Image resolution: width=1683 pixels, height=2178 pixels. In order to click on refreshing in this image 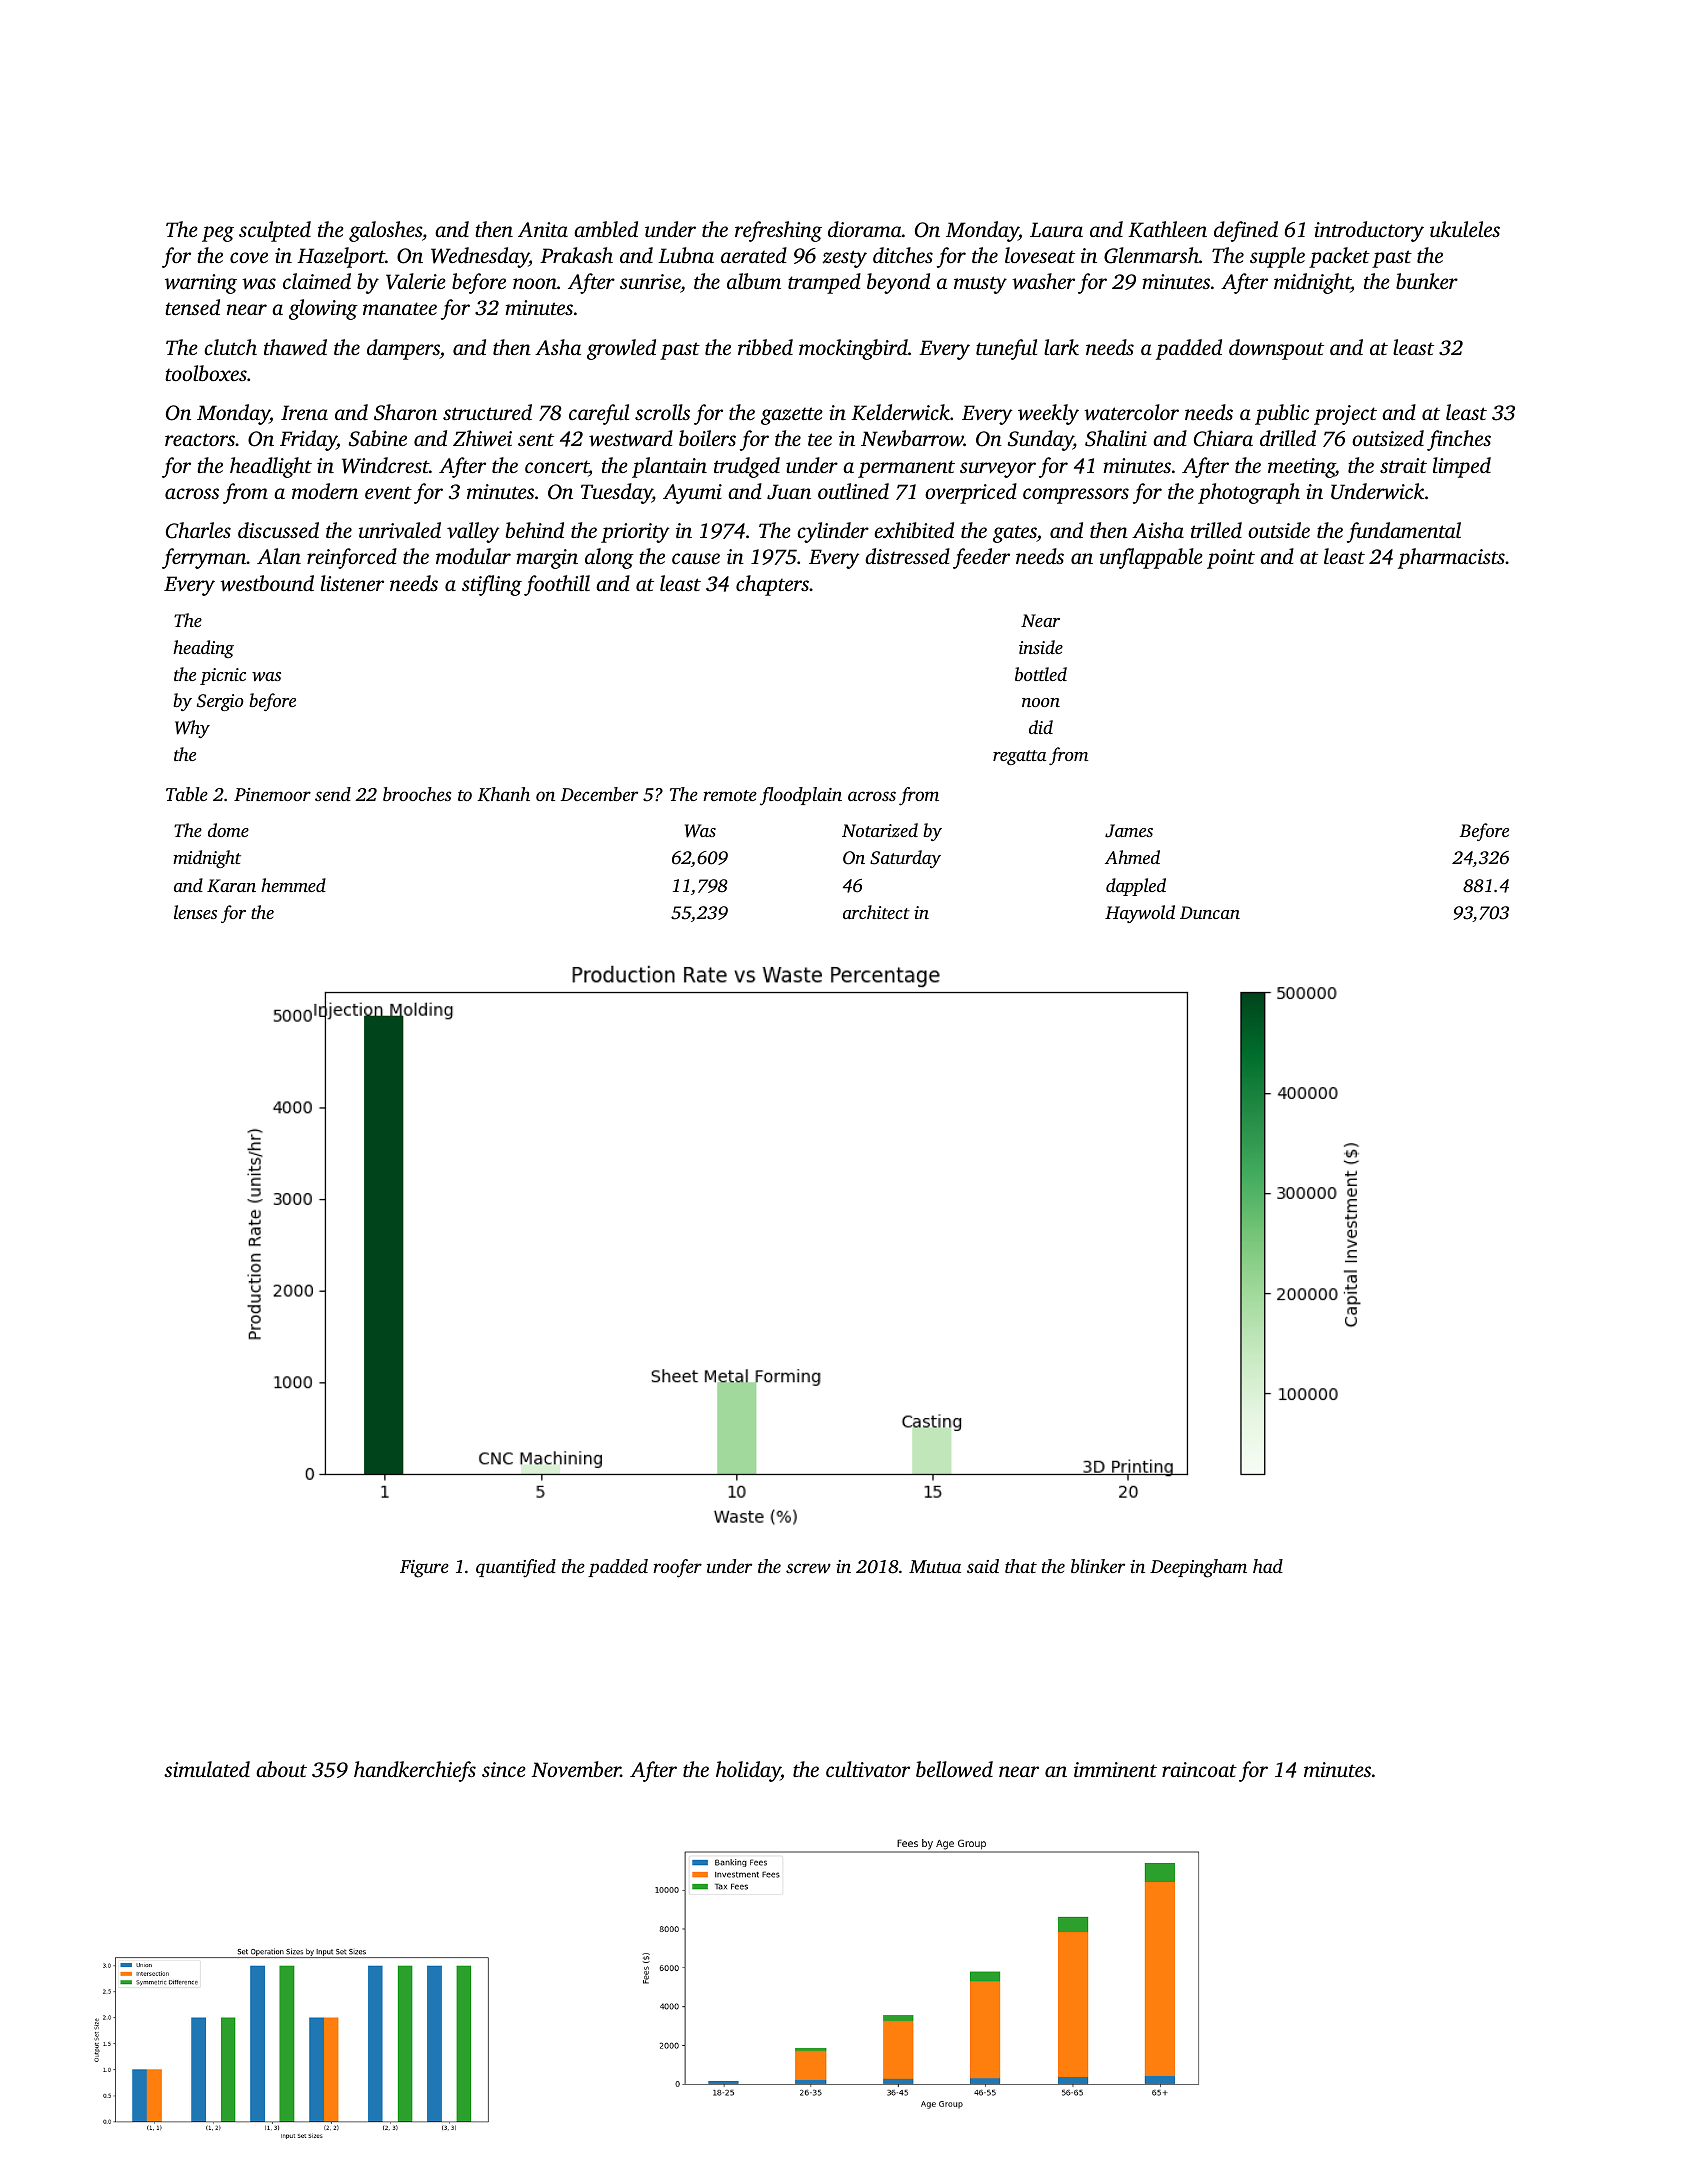, I will do `click(778, 231)`.
